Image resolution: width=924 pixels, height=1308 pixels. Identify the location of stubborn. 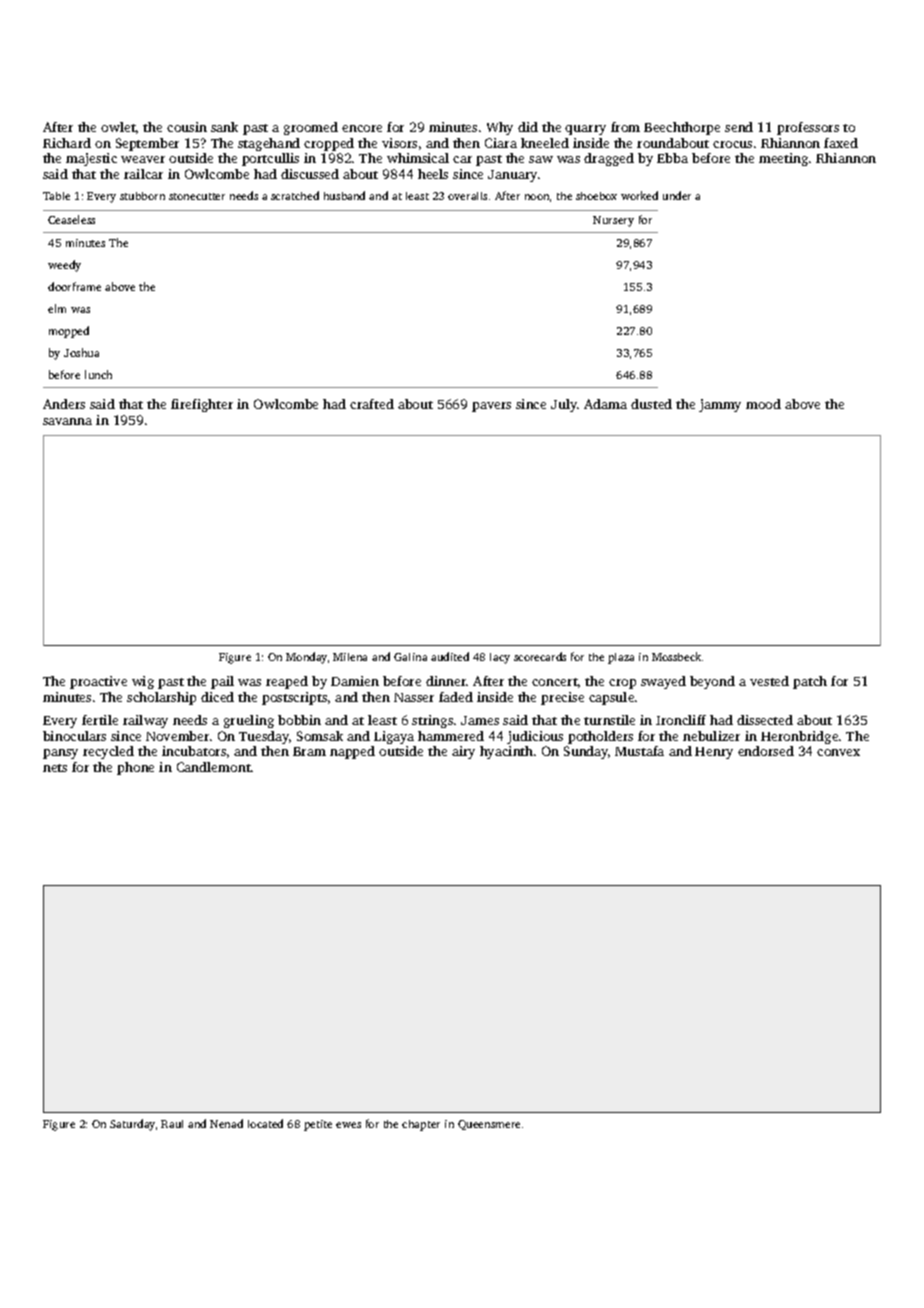
(142, 196).
